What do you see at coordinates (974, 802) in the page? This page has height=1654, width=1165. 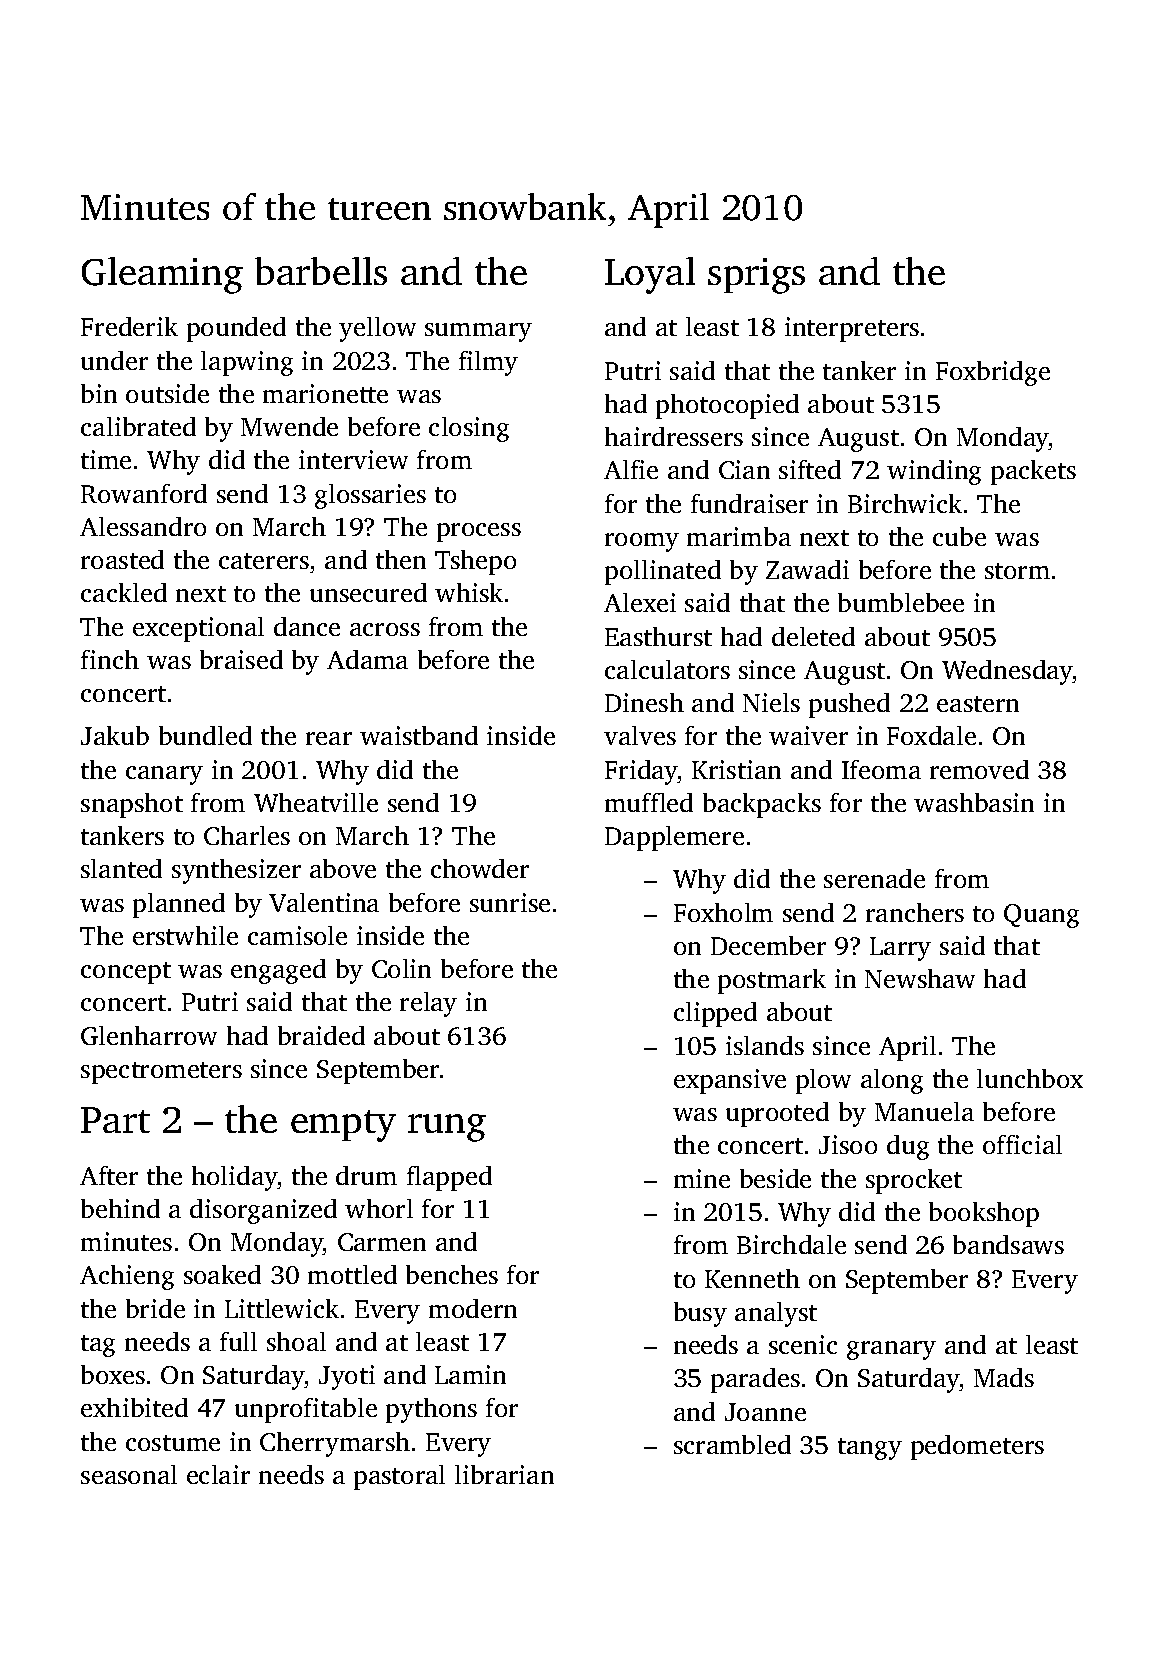 I see `washbasin` at bounding box center [974, 802].
